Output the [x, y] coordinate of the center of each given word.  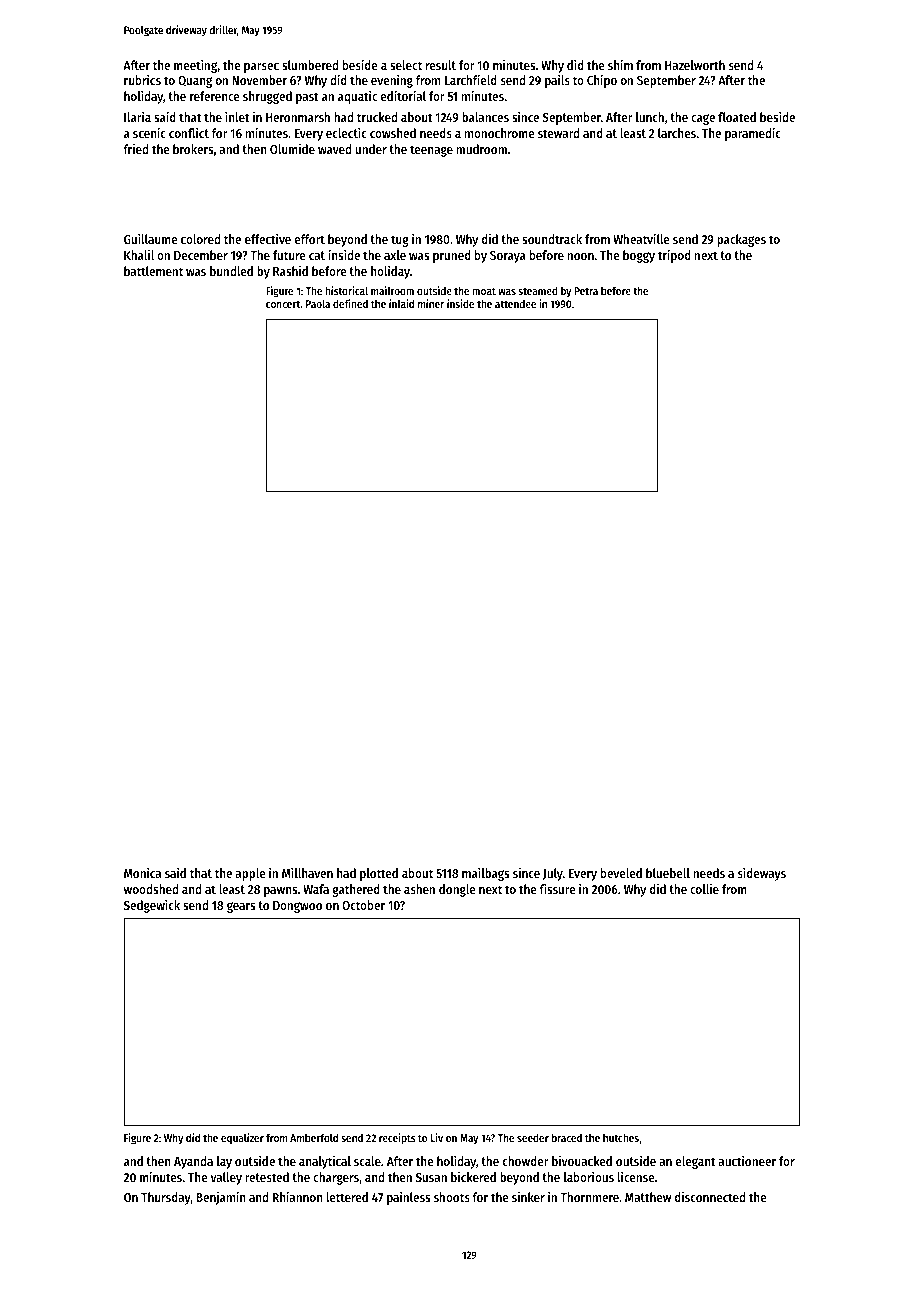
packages [741, 240]
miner [431, 303]
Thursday [166, 1198]
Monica [142, 873]
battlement [153, 271]
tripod [674, 256]
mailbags [485, 874]
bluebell [668, 873]
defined [350, 303]
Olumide [292, 149]
